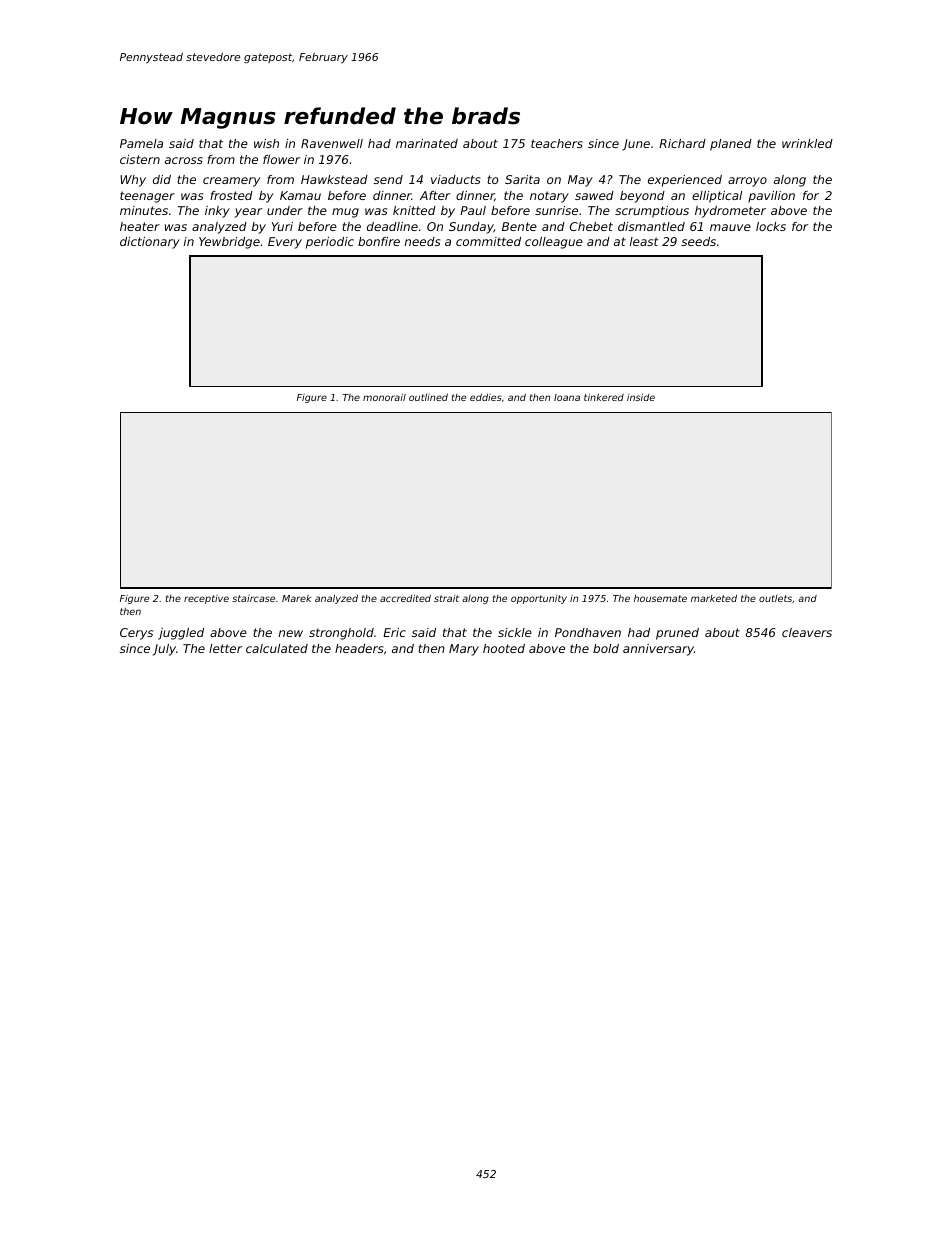  I want to click on needs, so click(422, 241).
